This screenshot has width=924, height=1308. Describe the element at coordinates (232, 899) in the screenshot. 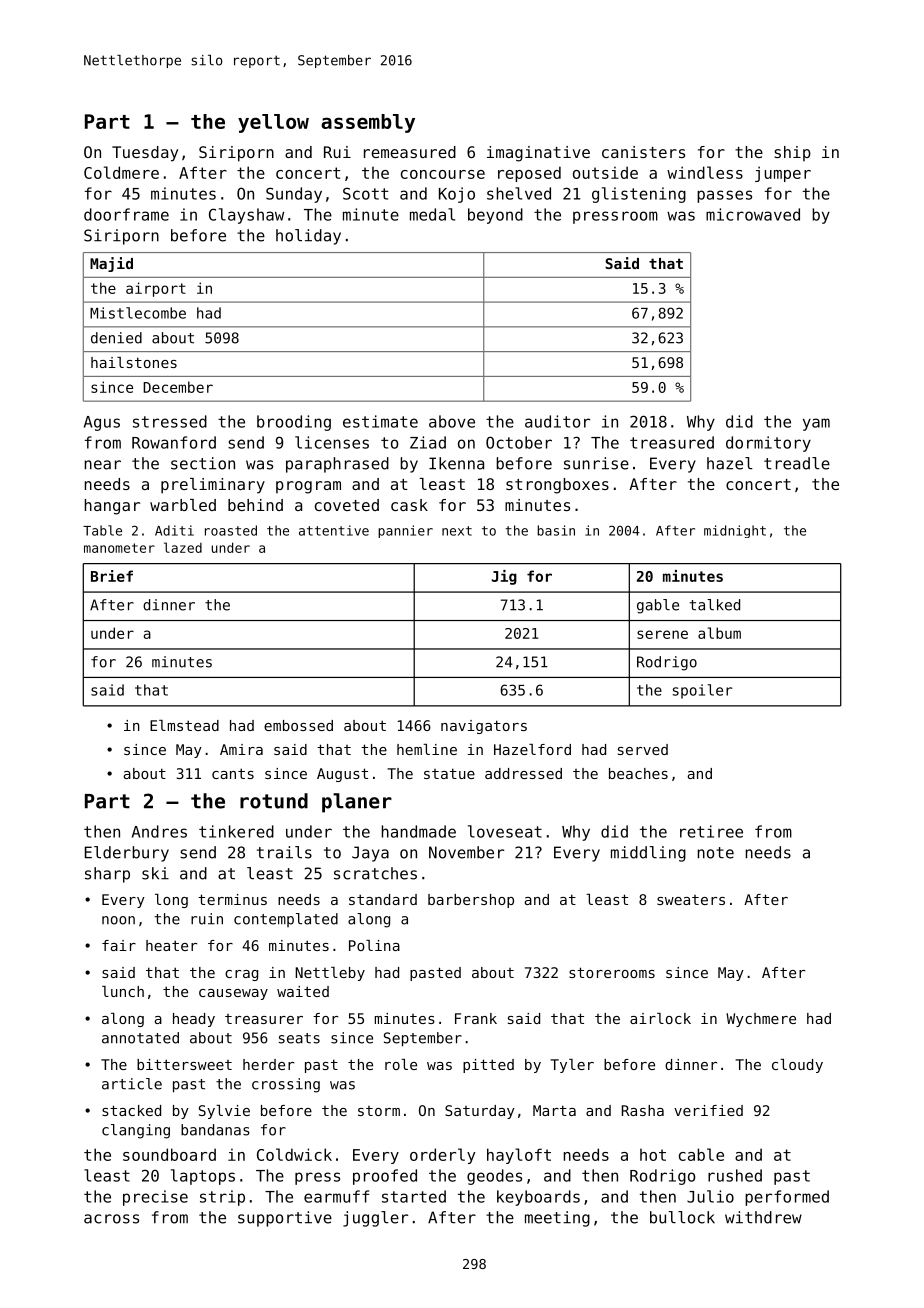

I see `terminus` at that location.
